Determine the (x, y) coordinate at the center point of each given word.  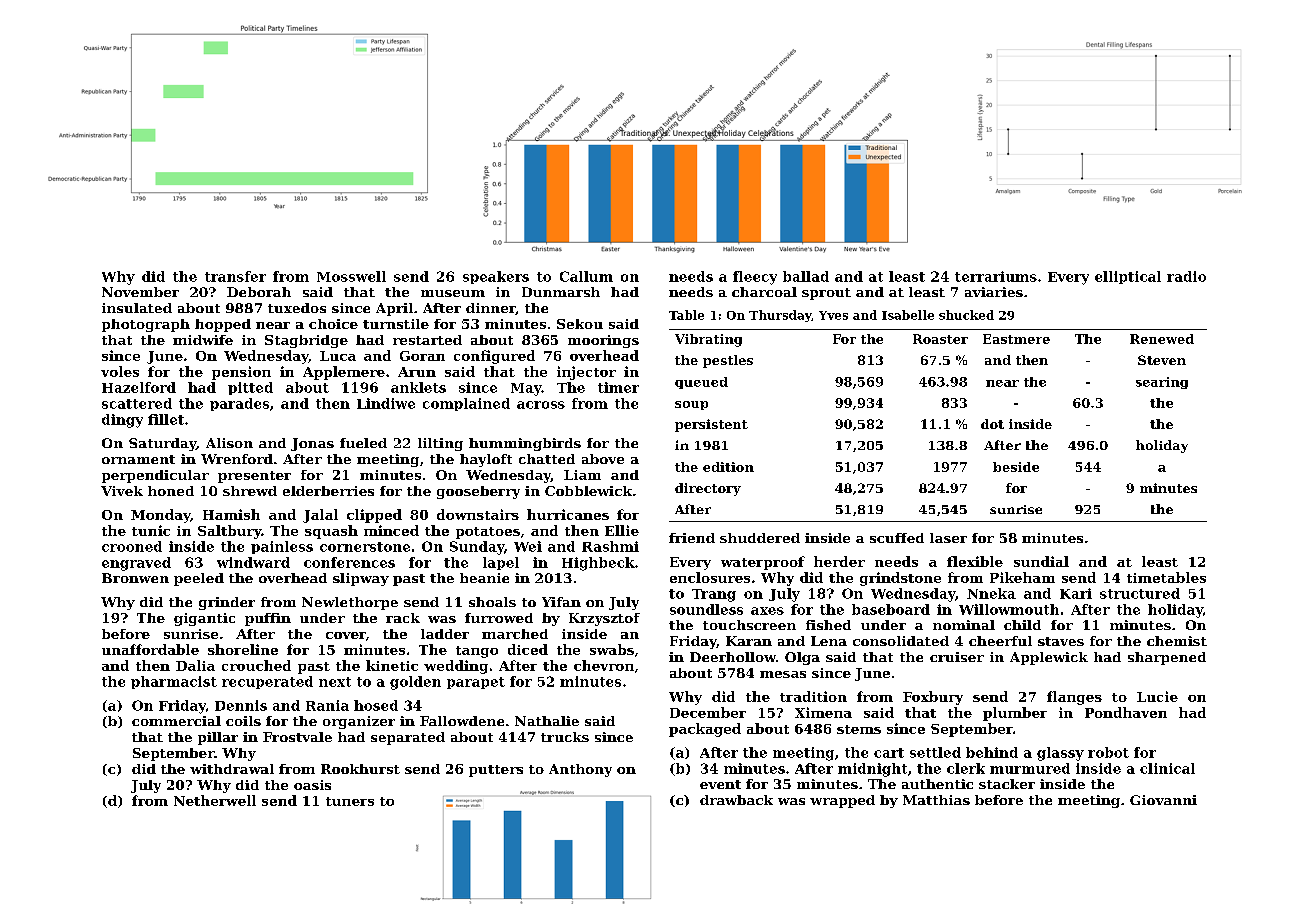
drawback (736, 800)
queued (701, 383)
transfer (235, 276)
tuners (350, 801)
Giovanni (1163, 800)
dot (992, 424)
